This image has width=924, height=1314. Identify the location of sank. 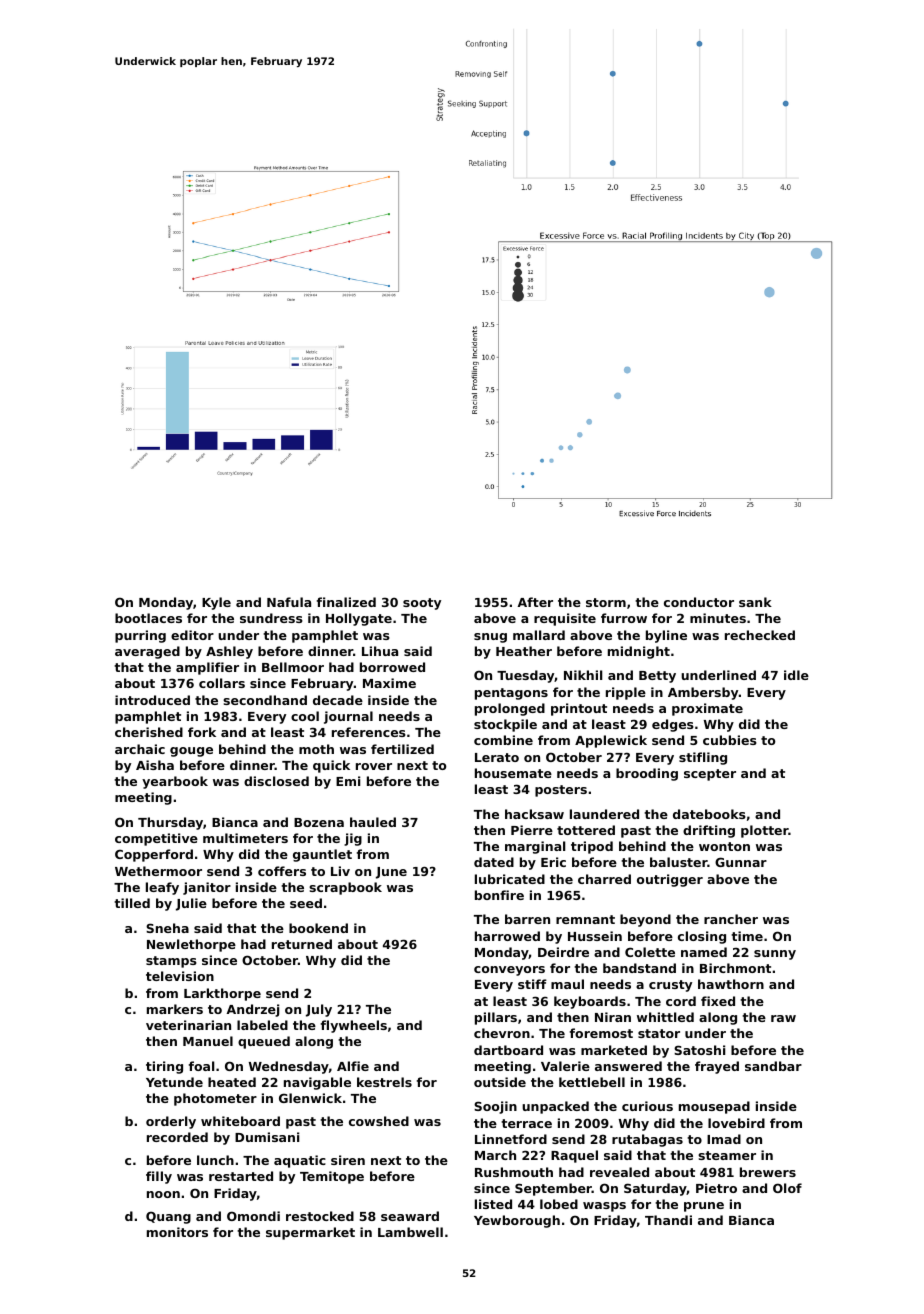
(755, 602).
